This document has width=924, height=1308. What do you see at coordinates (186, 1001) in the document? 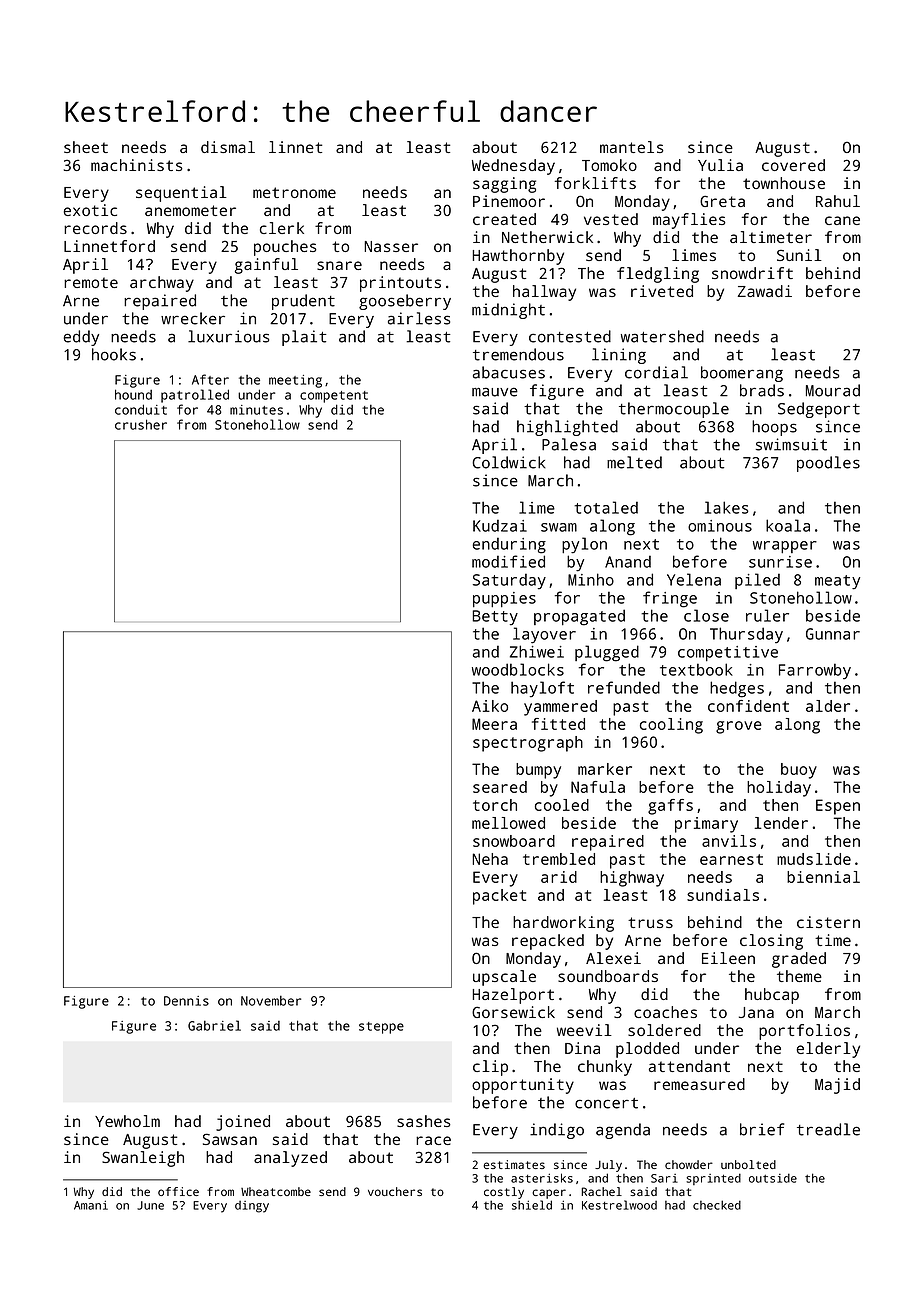
I see `Dennis` at bounding box center [186, 1001].
